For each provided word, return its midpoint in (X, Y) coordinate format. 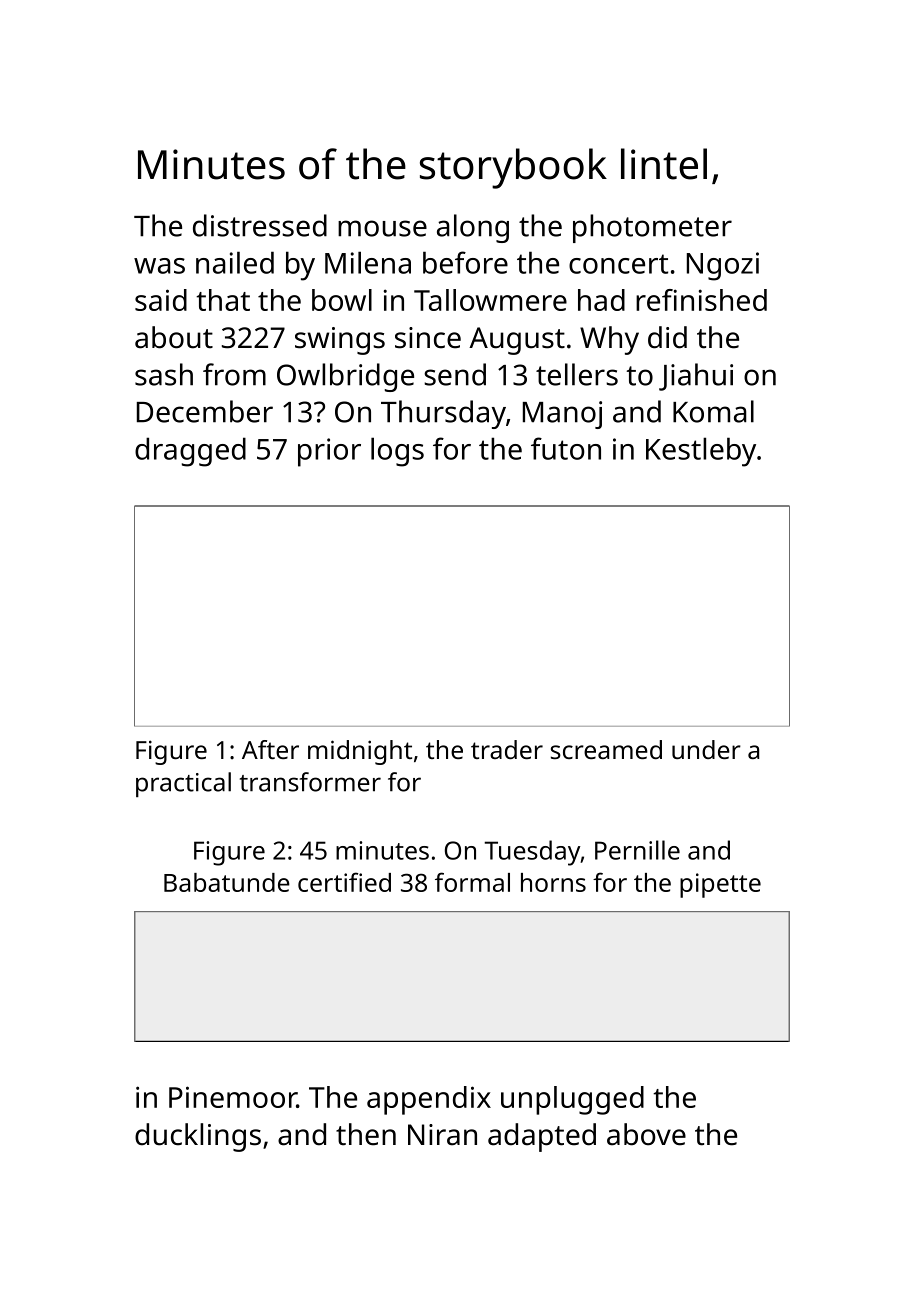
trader (507, 749)
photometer (652, 228)
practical (183, 784)
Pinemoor (233, 1097)
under (706, 749)
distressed (260, 225)
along (473, 228)
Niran (442, 1135)
